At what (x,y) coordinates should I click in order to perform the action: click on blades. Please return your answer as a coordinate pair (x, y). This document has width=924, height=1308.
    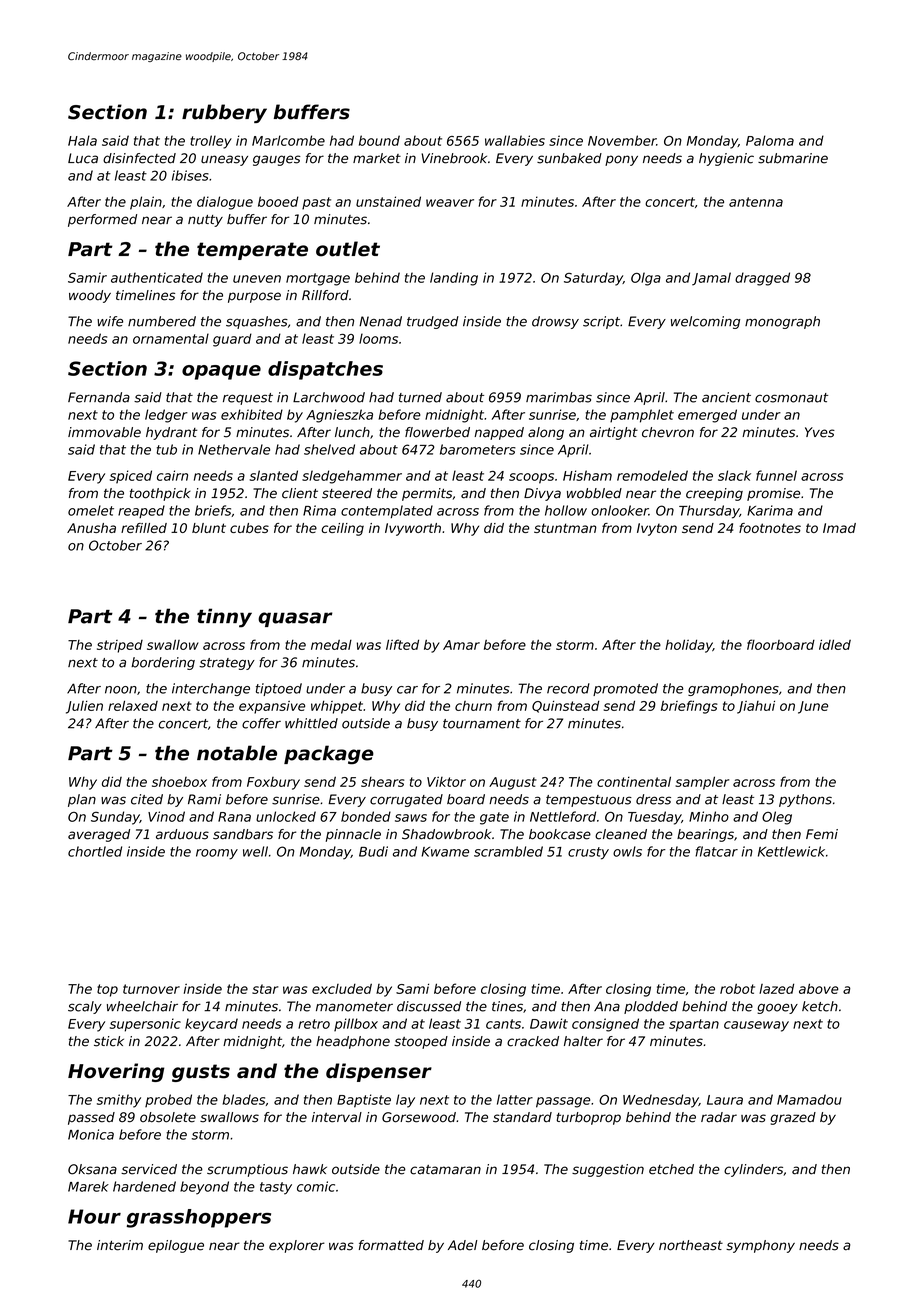
    Looking at the image, I should click on (244, 1099).
